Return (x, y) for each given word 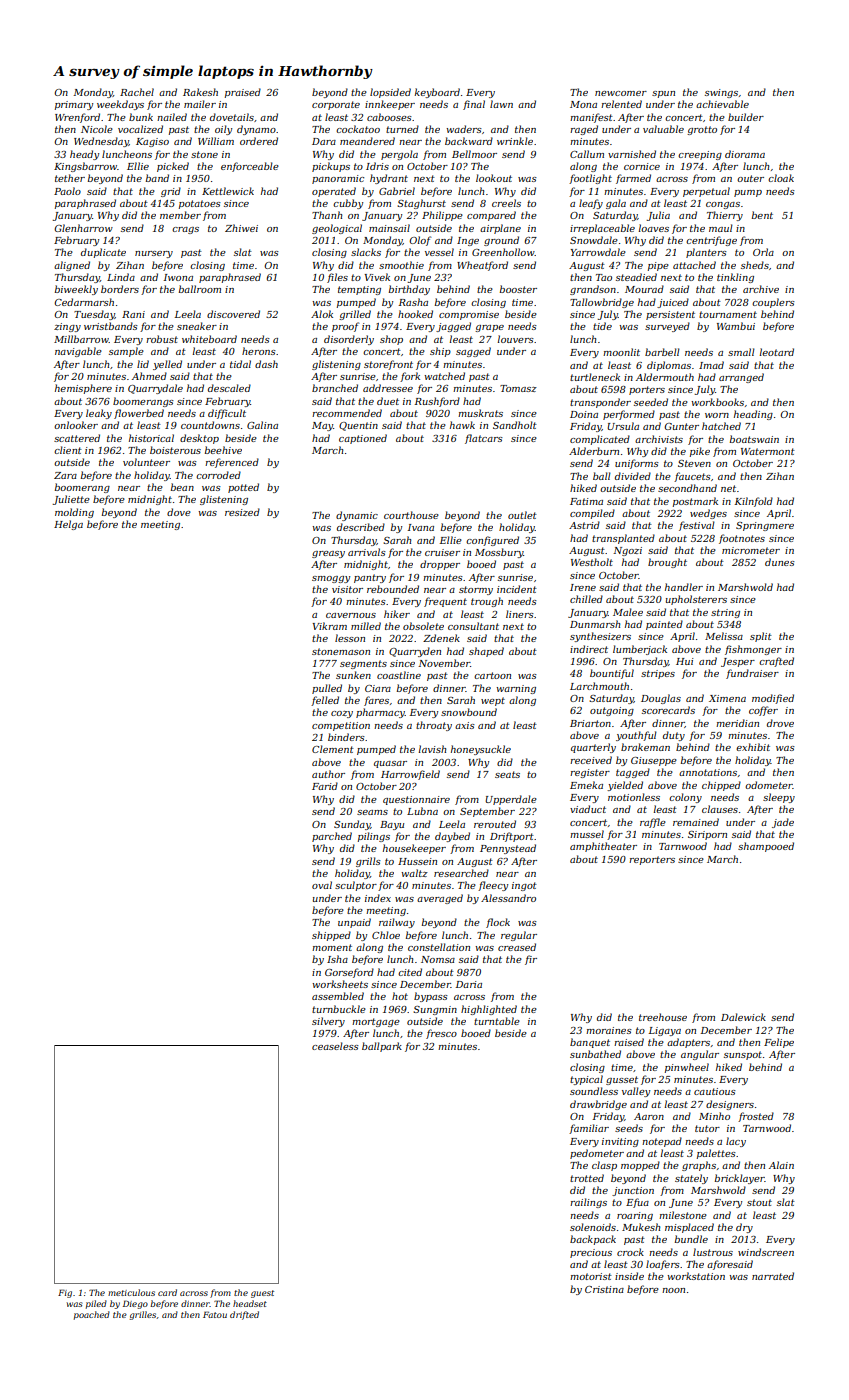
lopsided (390, 93)
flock (498, 923)
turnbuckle (339, 1009)
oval (322, 885)
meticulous (131, 1292)
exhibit (753, 747)
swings (721, 93)
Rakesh (200, 92)
